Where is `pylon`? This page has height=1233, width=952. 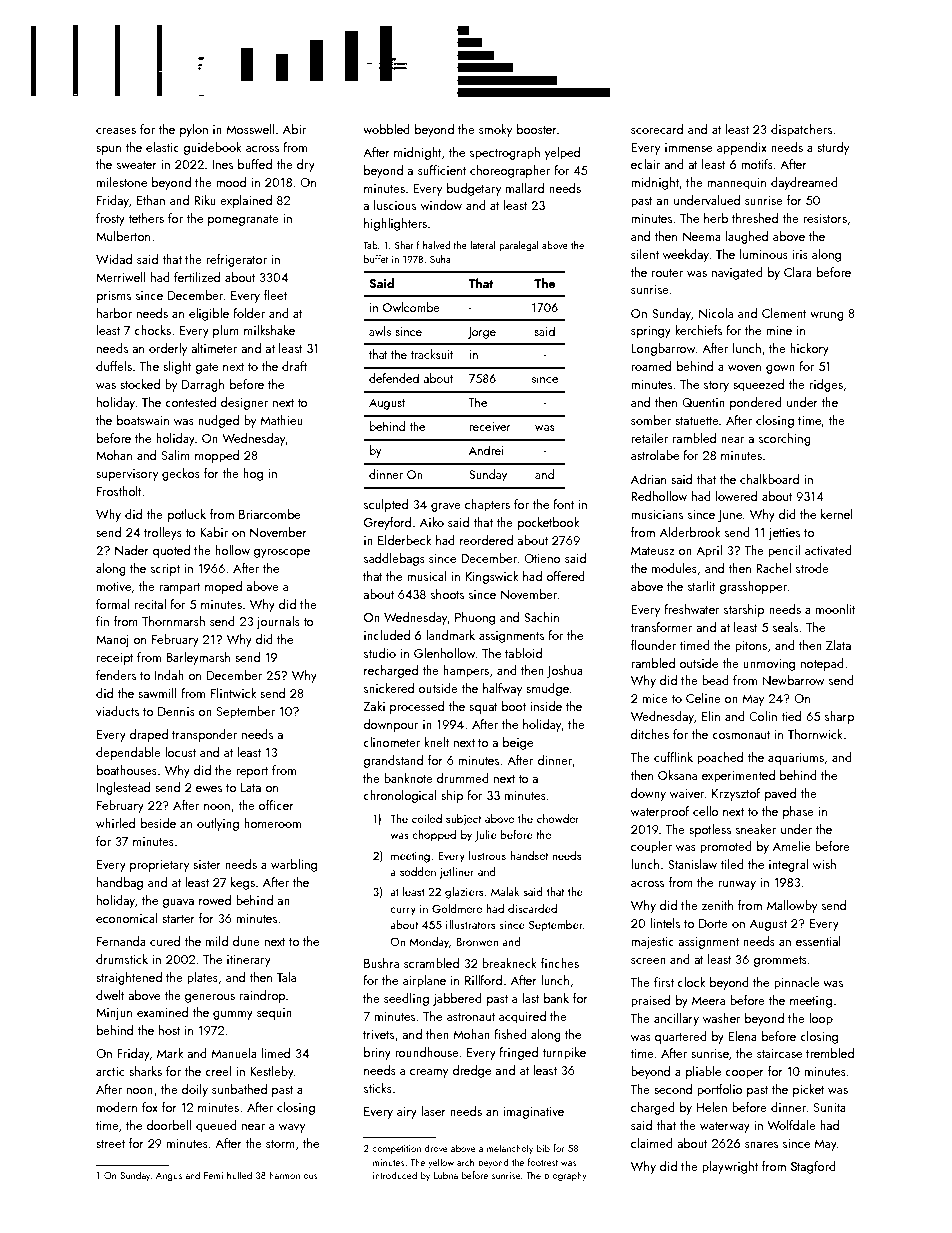
pylon is located at coordinates (194, 130).
